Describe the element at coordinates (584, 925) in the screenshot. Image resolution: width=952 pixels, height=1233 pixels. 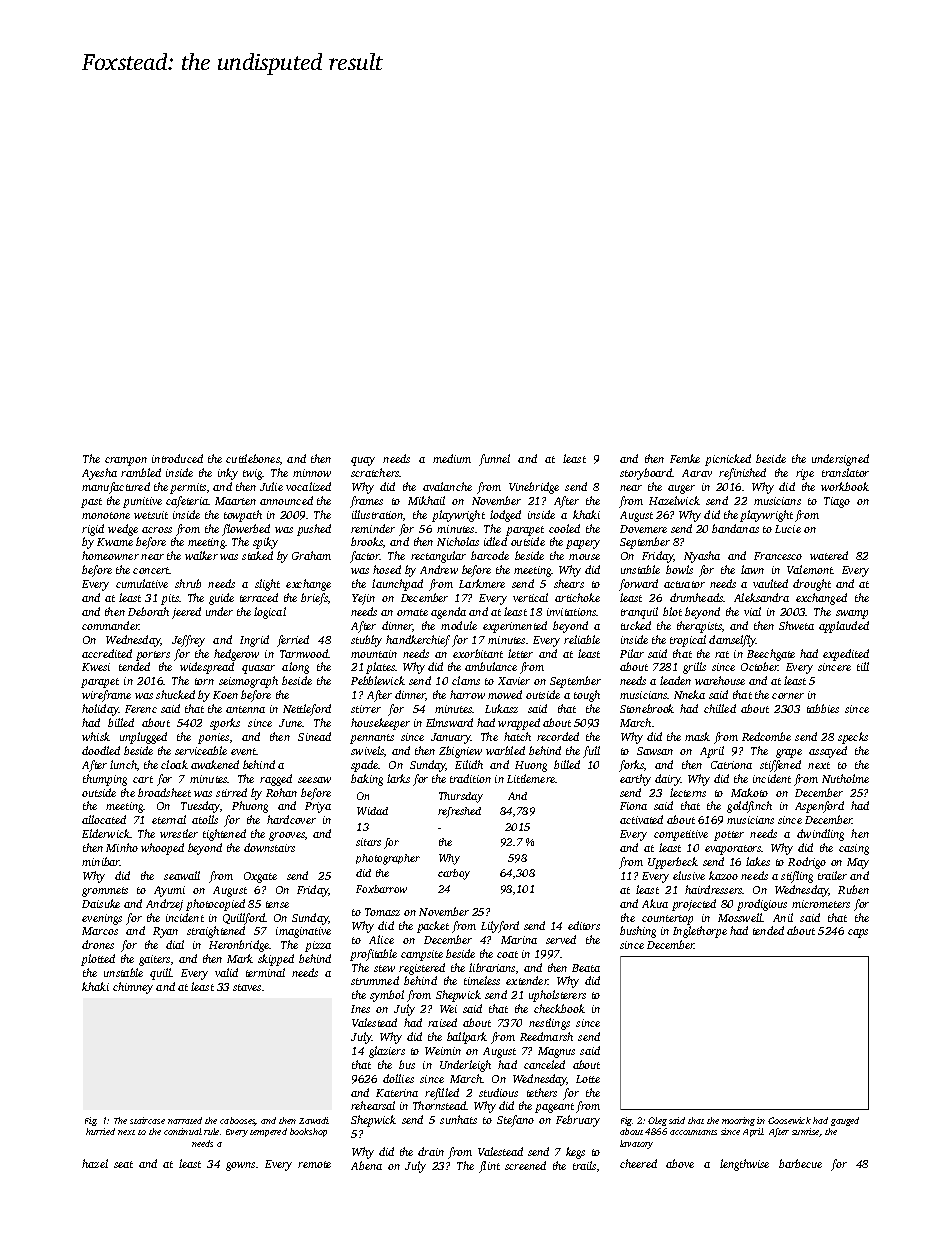
I see `editors` at that location.
